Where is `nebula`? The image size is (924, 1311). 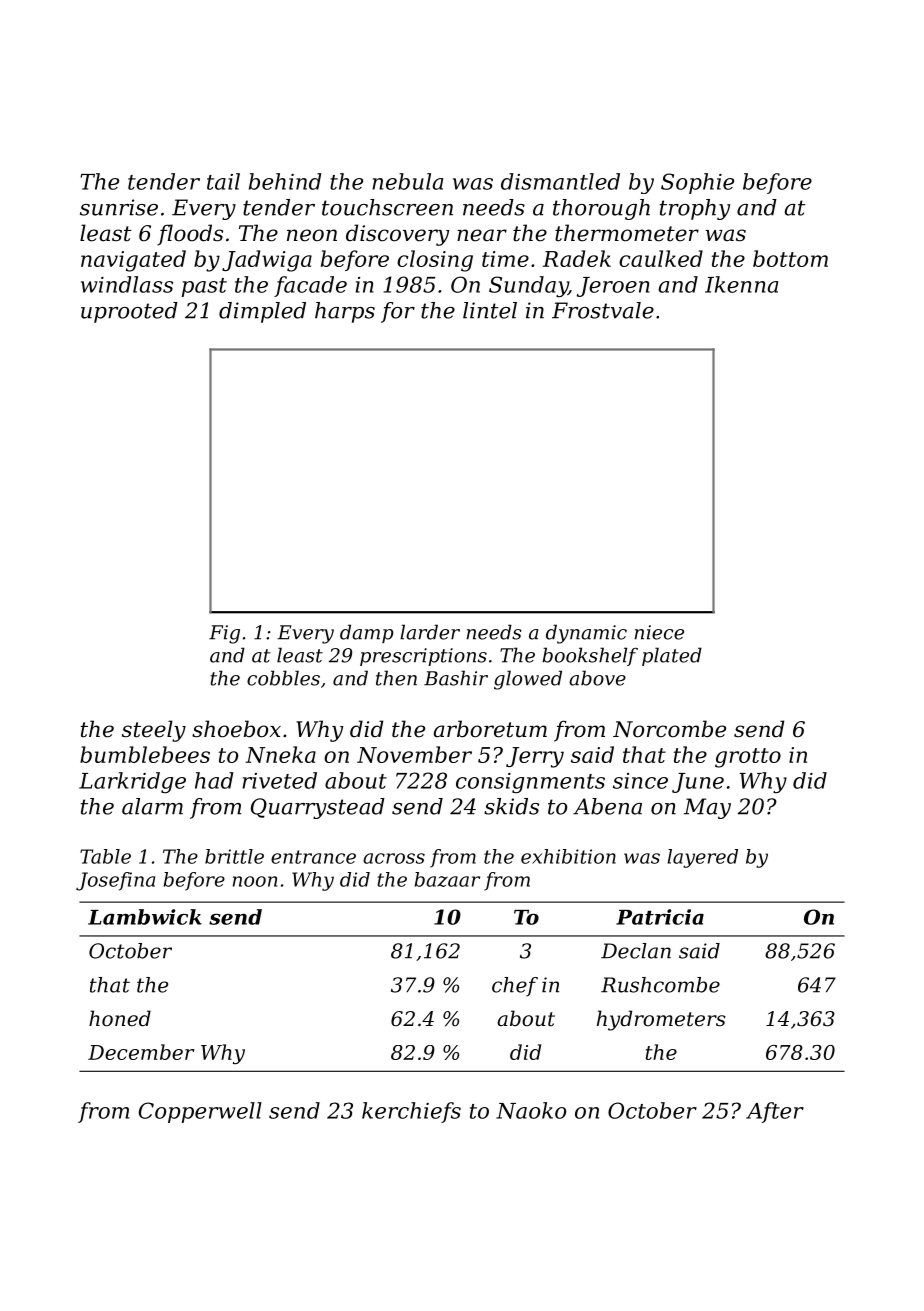 nebula is located at coordinates (407, 181).
